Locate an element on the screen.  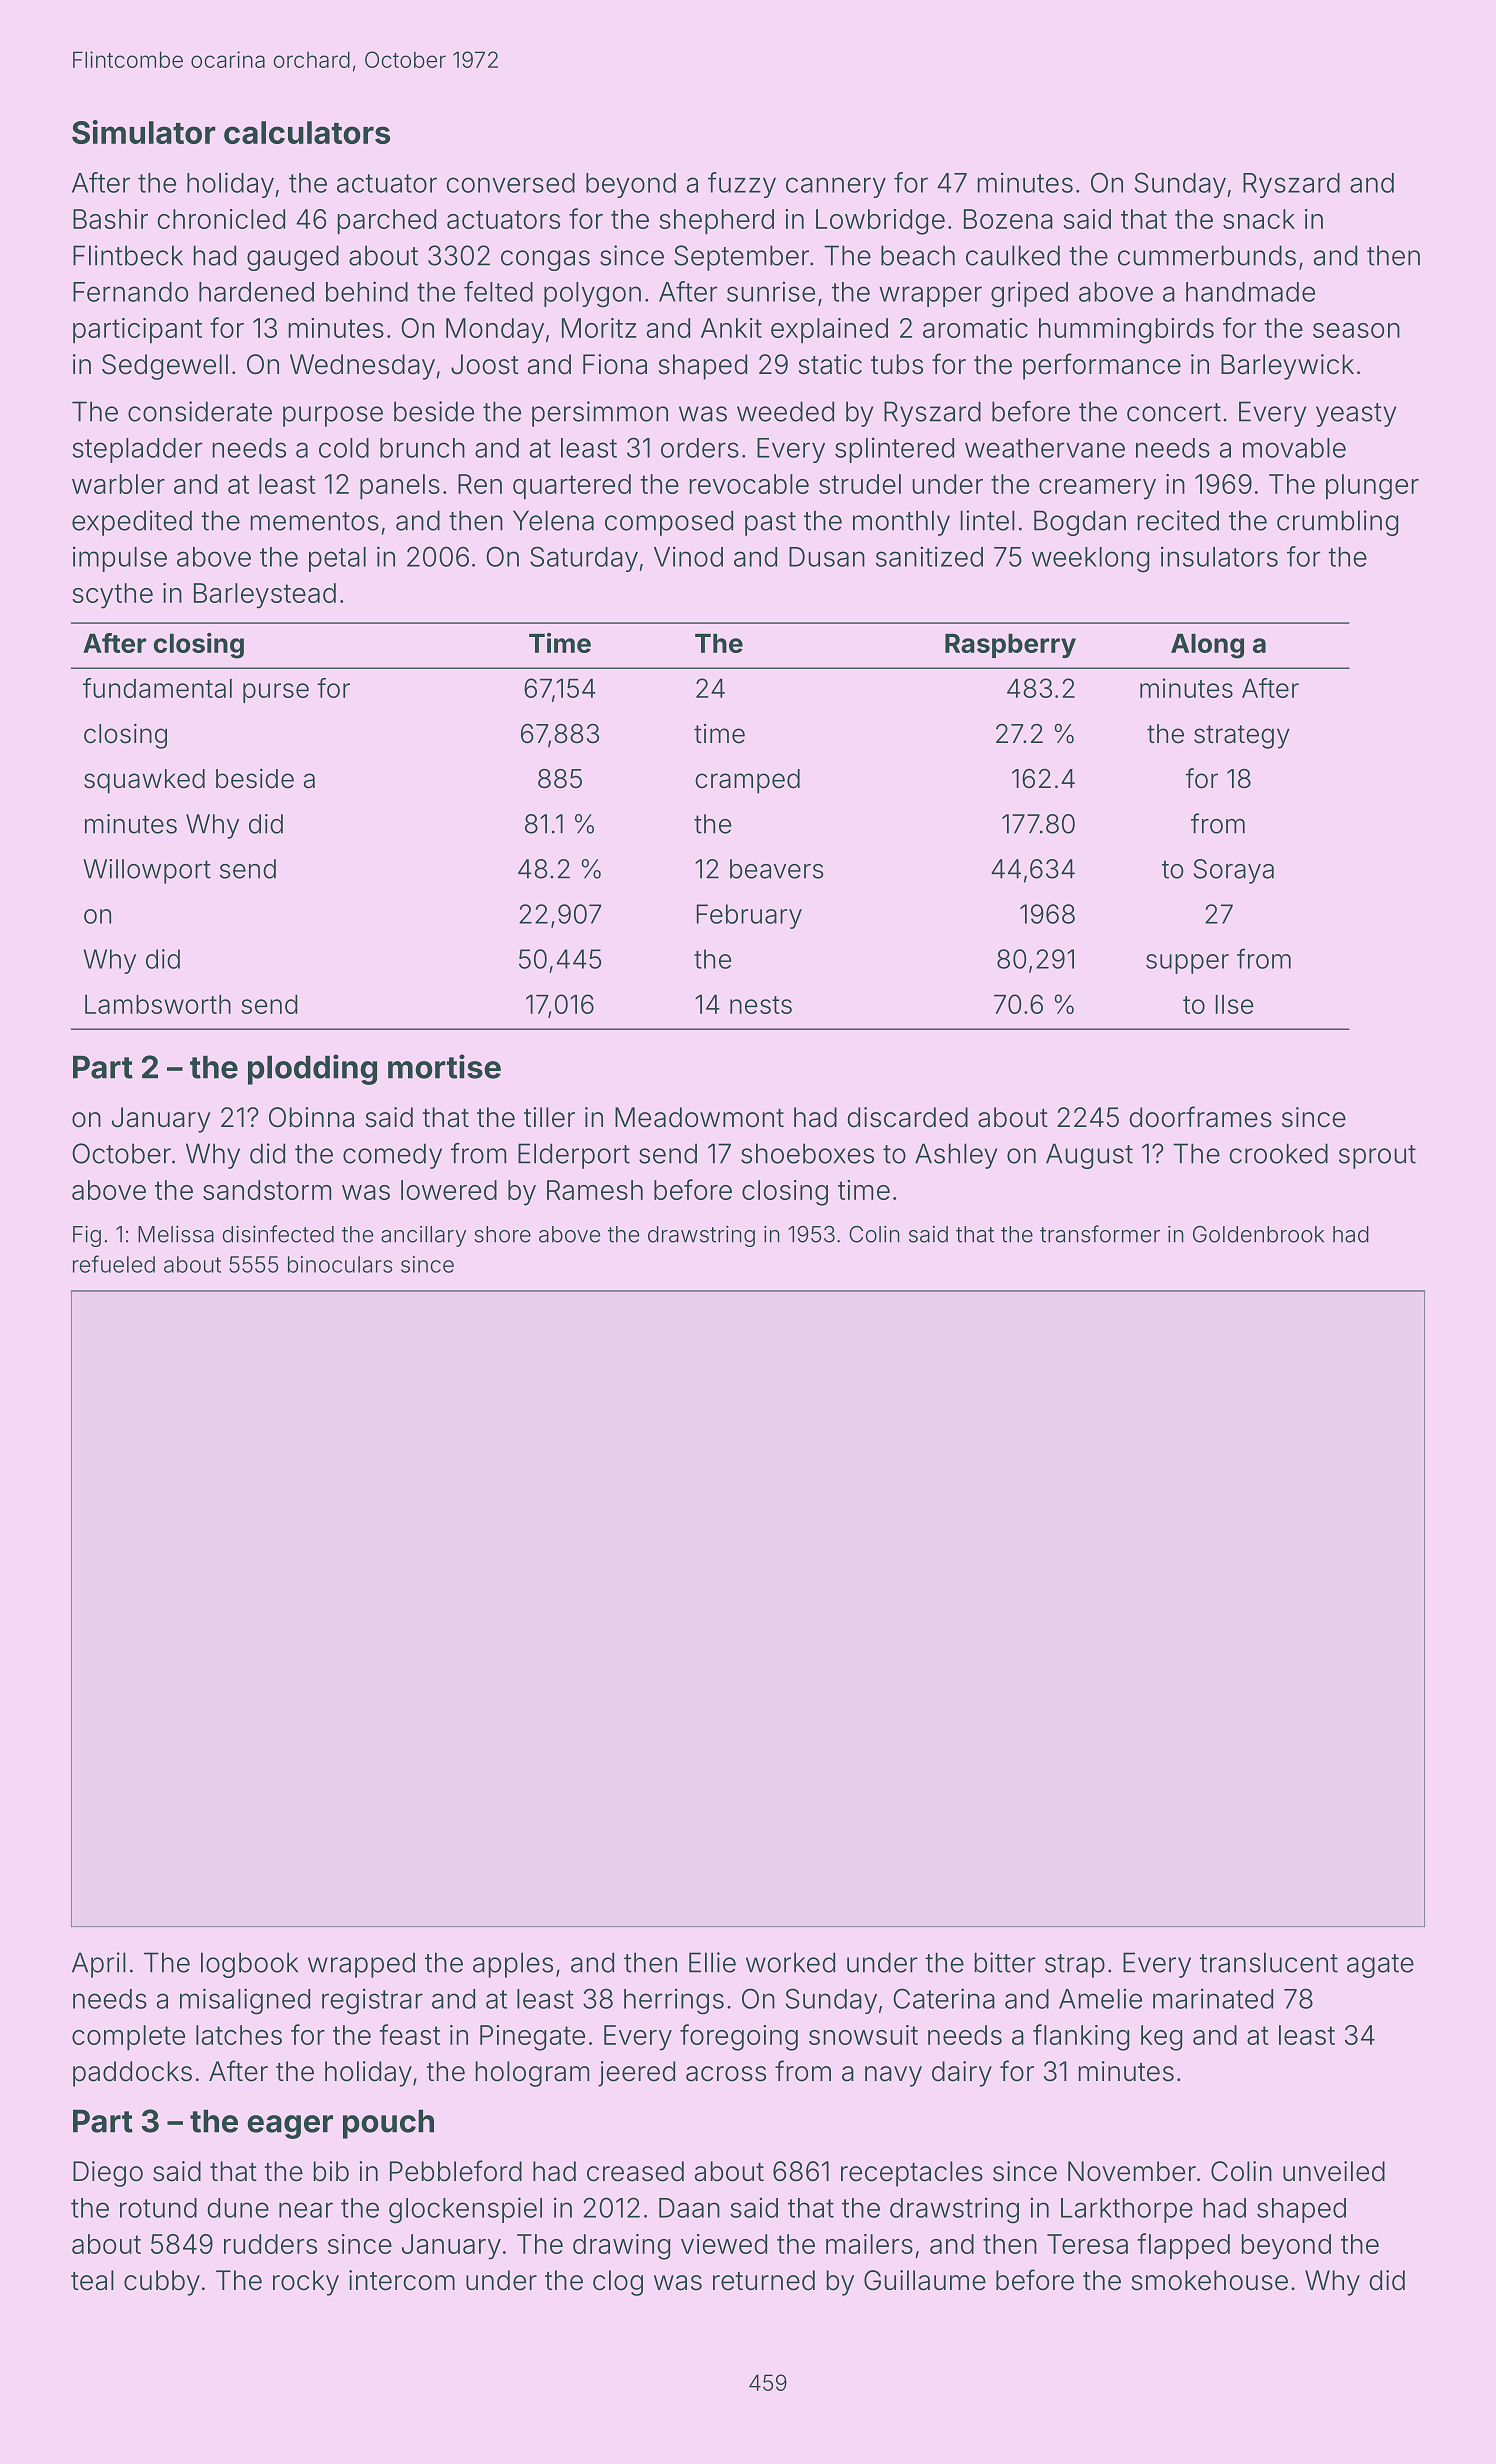
strategy is located at coordinates (1242, 737).
